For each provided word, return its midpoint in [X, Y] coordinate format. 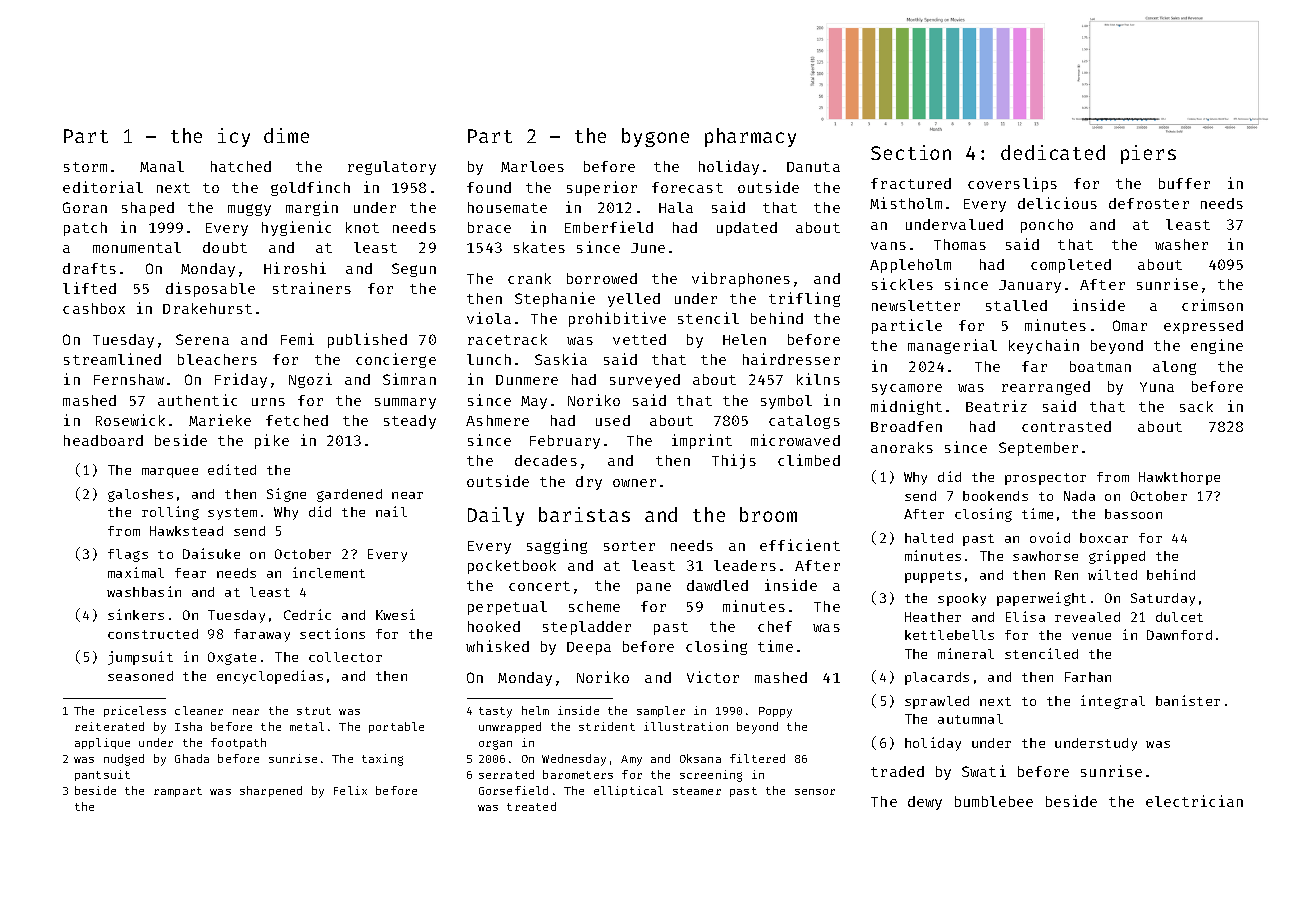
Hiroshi [295, 268]
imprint [702, 441]
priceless [135, 711]
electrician [1194, 801]
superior [602, 188]
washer [1181, 244]
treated [531, 806]
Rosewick [130, 420]
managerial [952, 346]
